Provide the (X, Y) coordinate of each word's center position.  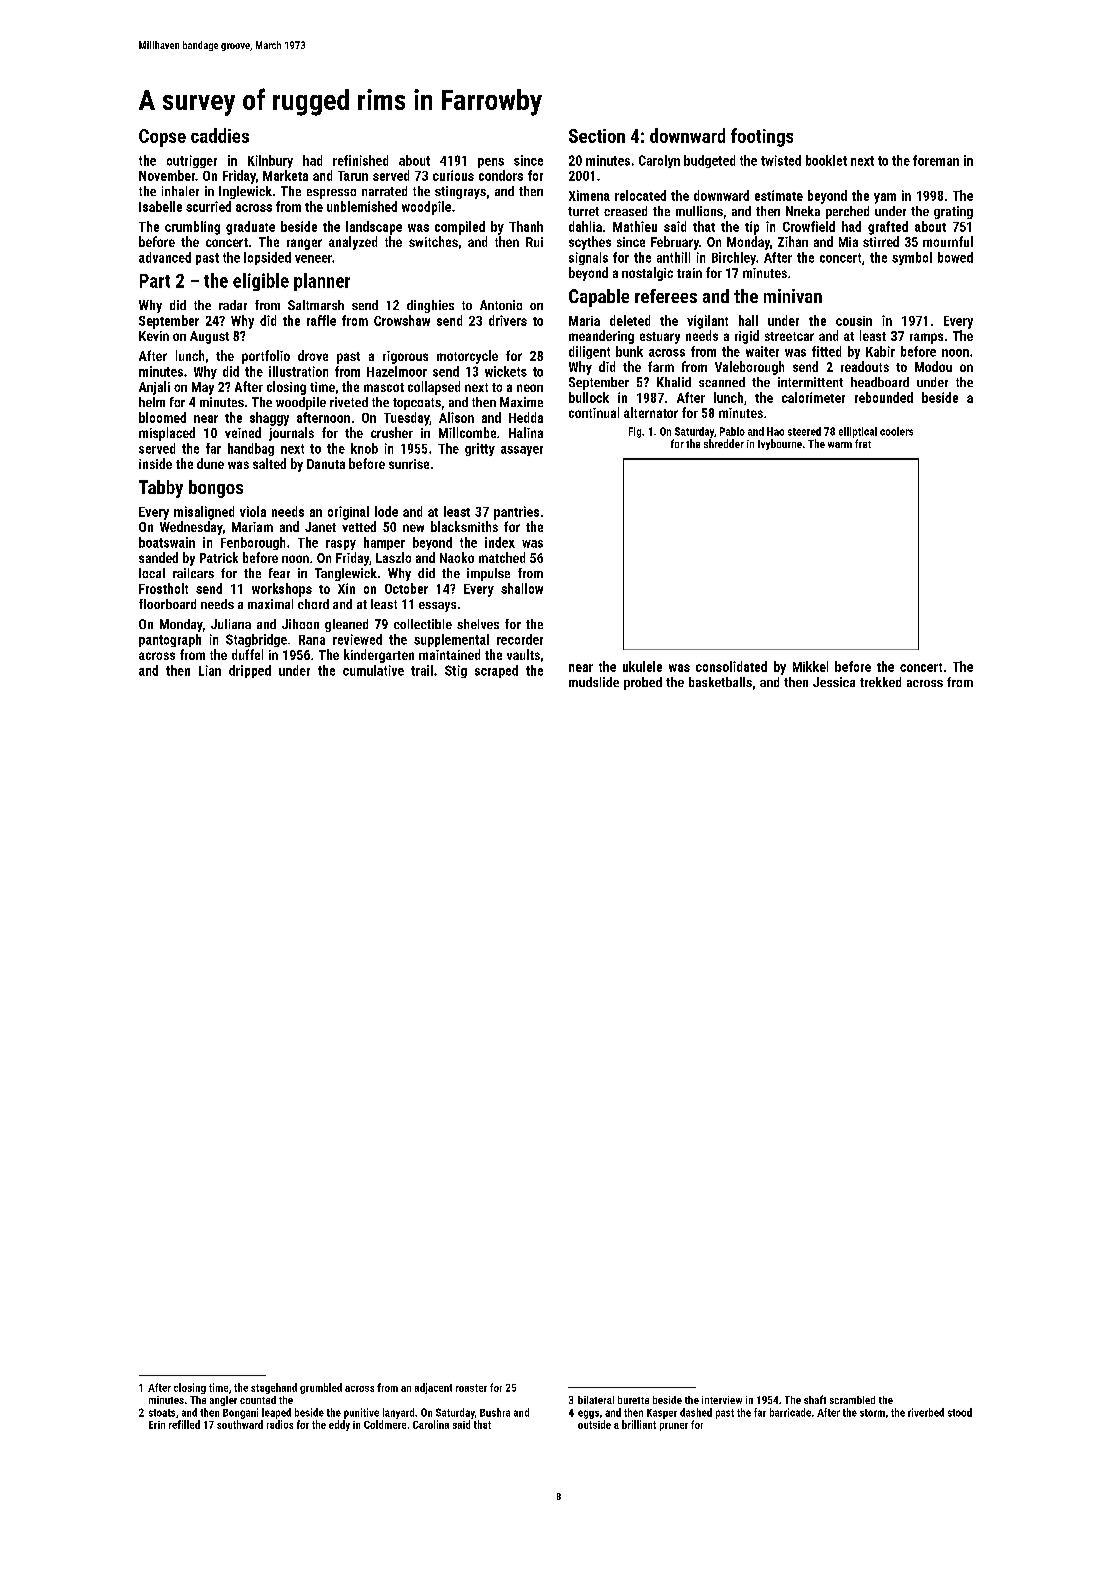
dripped (250, 671)
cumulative (373, 670)
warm (840, 445)
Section (597, 136)
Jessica (834, 682)
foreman (936, 160)
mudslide (594, 682)
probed (643, 683)
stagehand (274, 1388)
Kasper (662, 1414)
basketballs (720, 682)
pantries (516, 513)
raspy (341, 545)
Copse (162, 138)
